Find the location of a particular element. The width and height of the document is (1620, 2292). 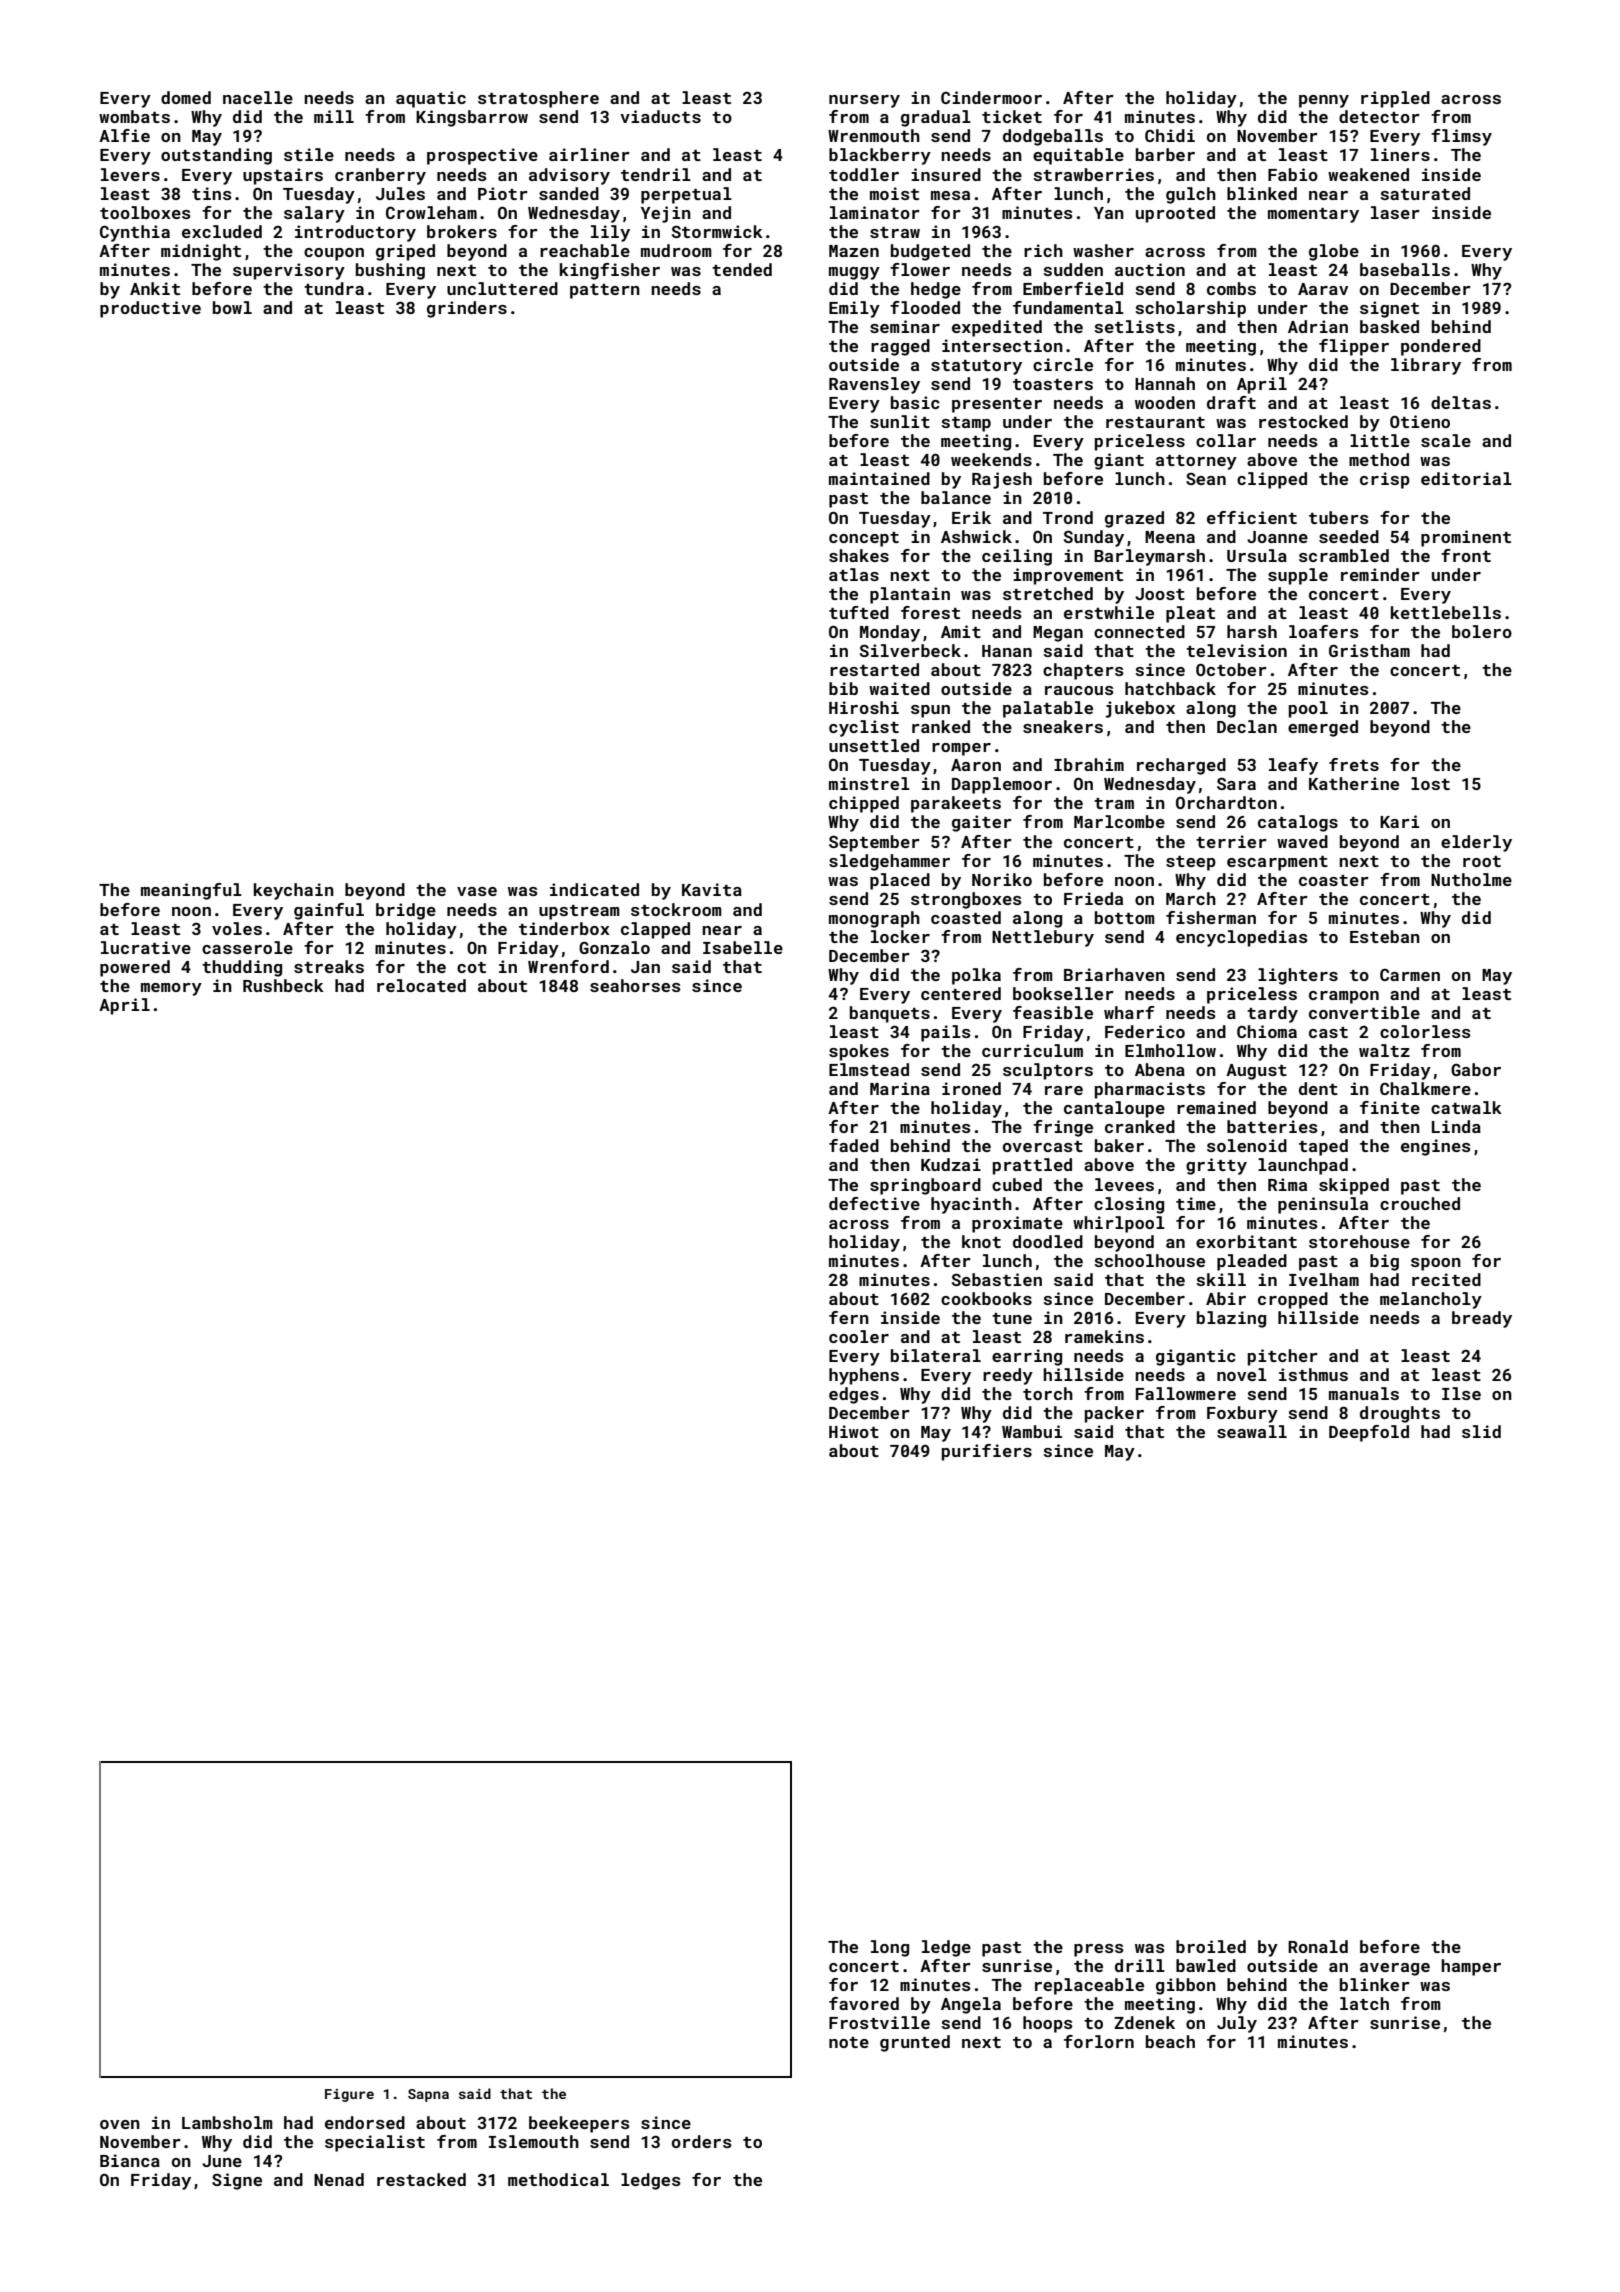

oven is located at coordinates (120, 2124).
